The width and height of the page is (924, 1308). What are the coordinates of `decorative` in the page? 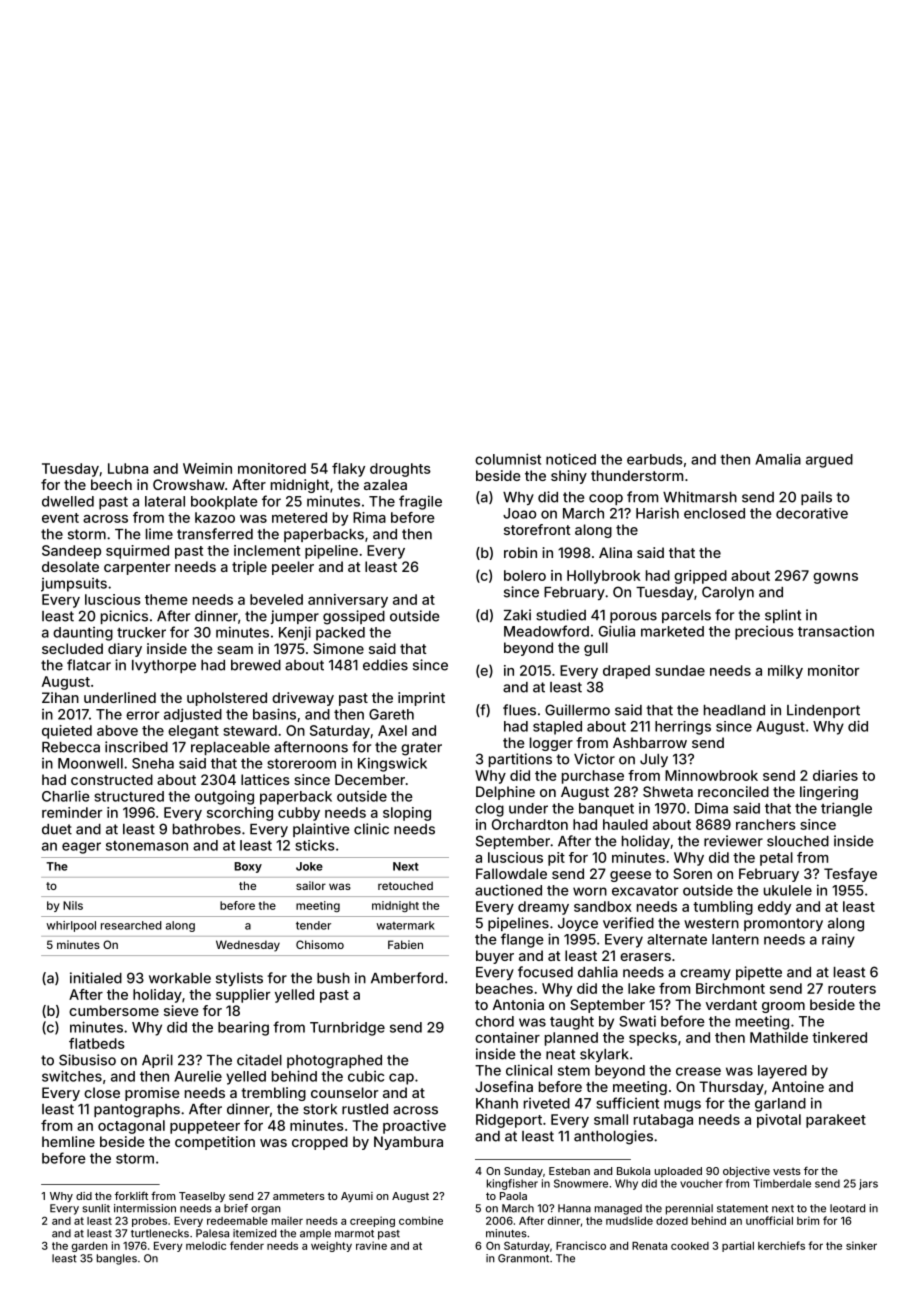 It's located at (812, 513).
